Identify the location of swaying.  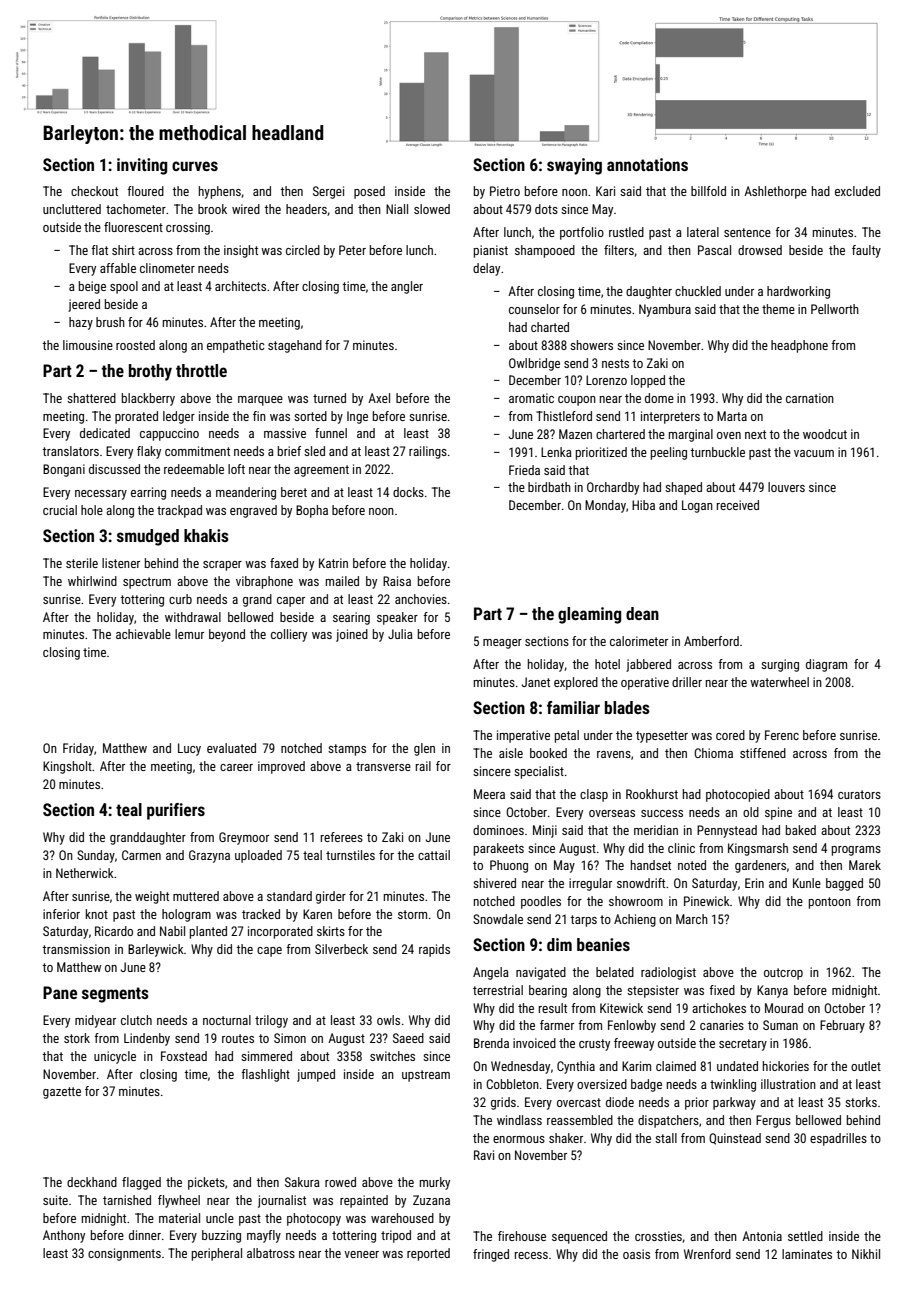
(574, 166).
